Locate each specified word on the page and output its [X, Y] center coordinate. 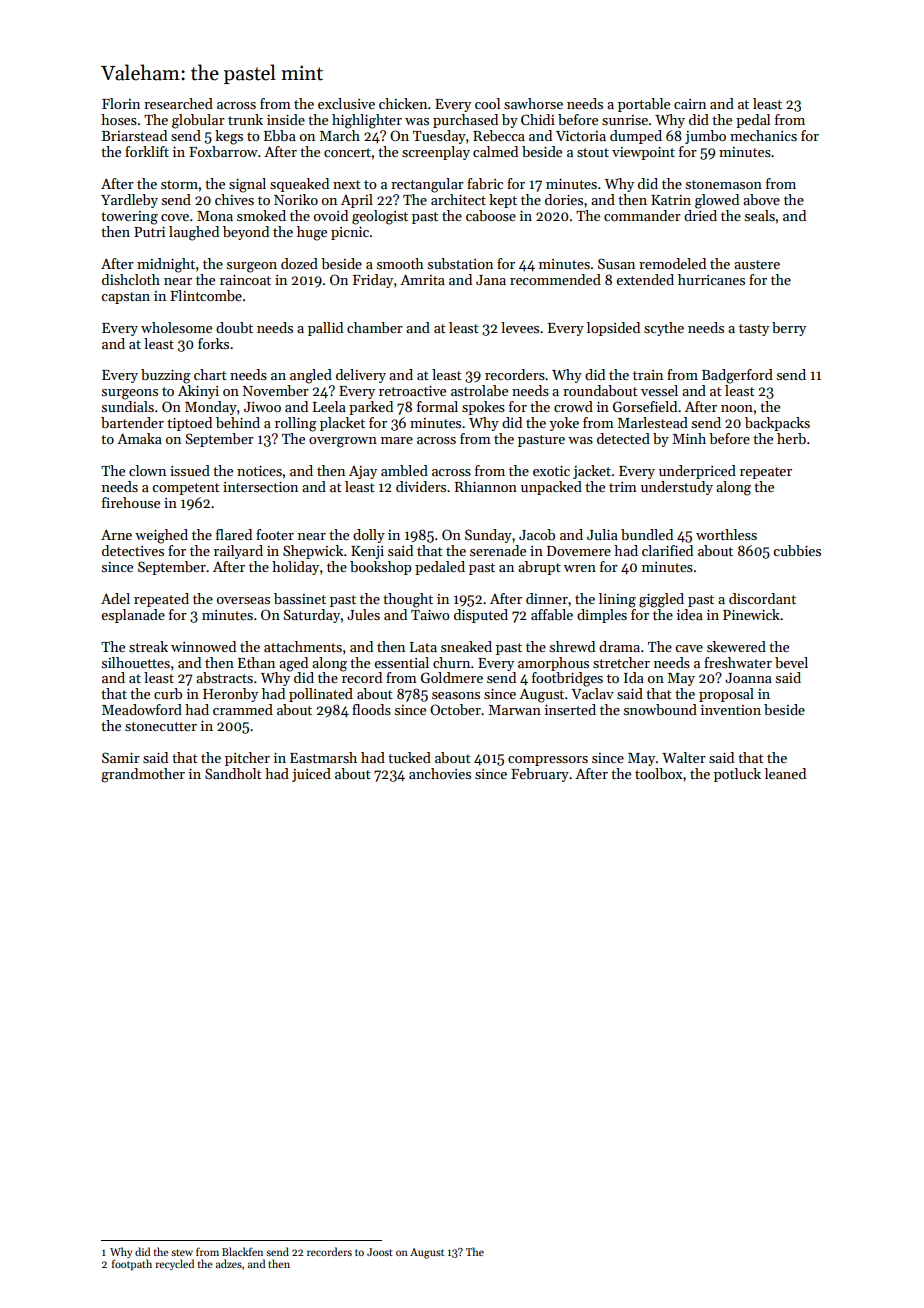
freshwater [738, 662]
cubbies [797, 550]
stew [182, 1252]
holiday [295, 568]
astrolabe [479, 390]
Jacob [537, 534]
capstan [125, 298]
